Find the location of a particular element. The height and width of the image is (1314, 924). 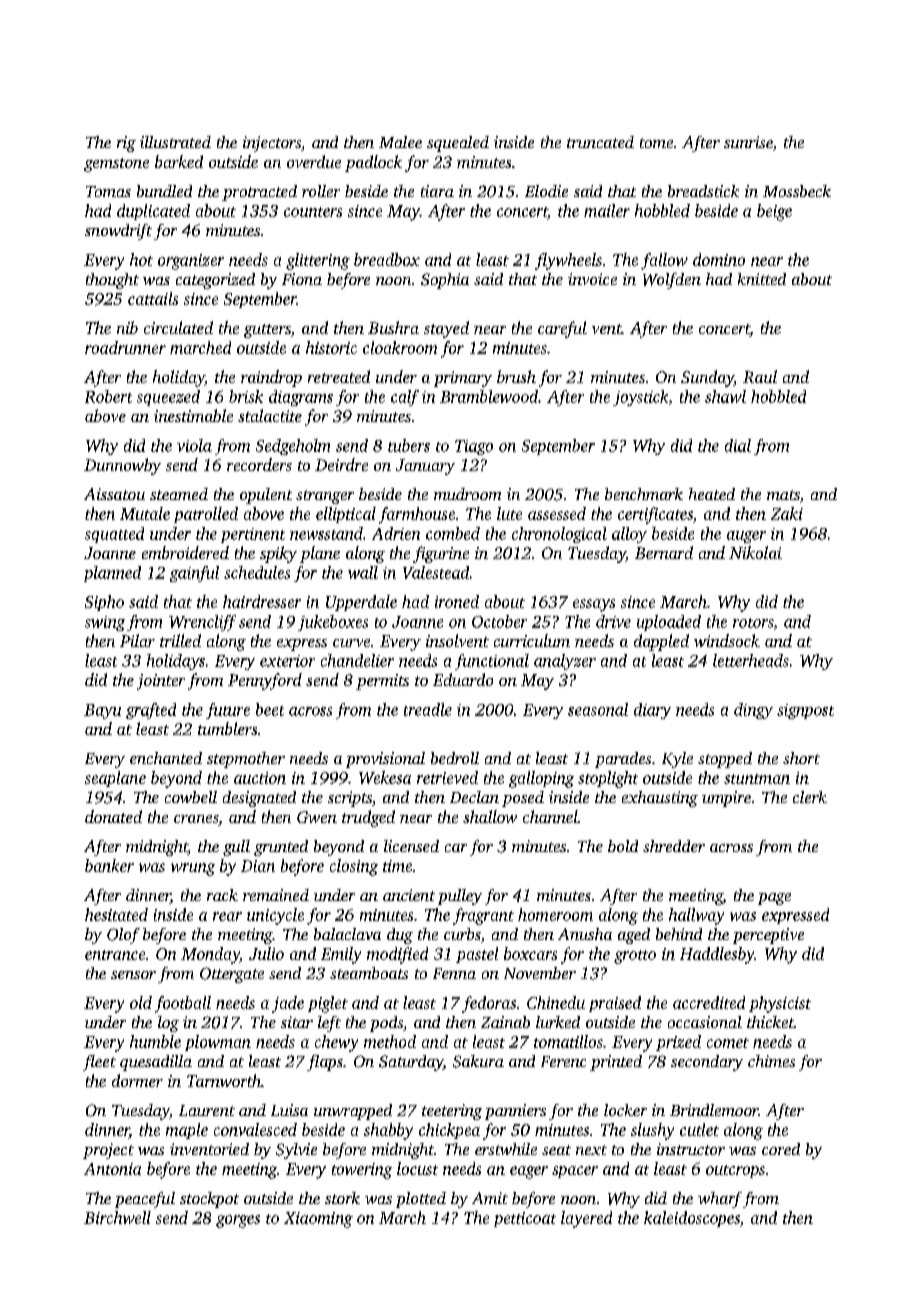

shawl is located at coordinates (725, 396).
